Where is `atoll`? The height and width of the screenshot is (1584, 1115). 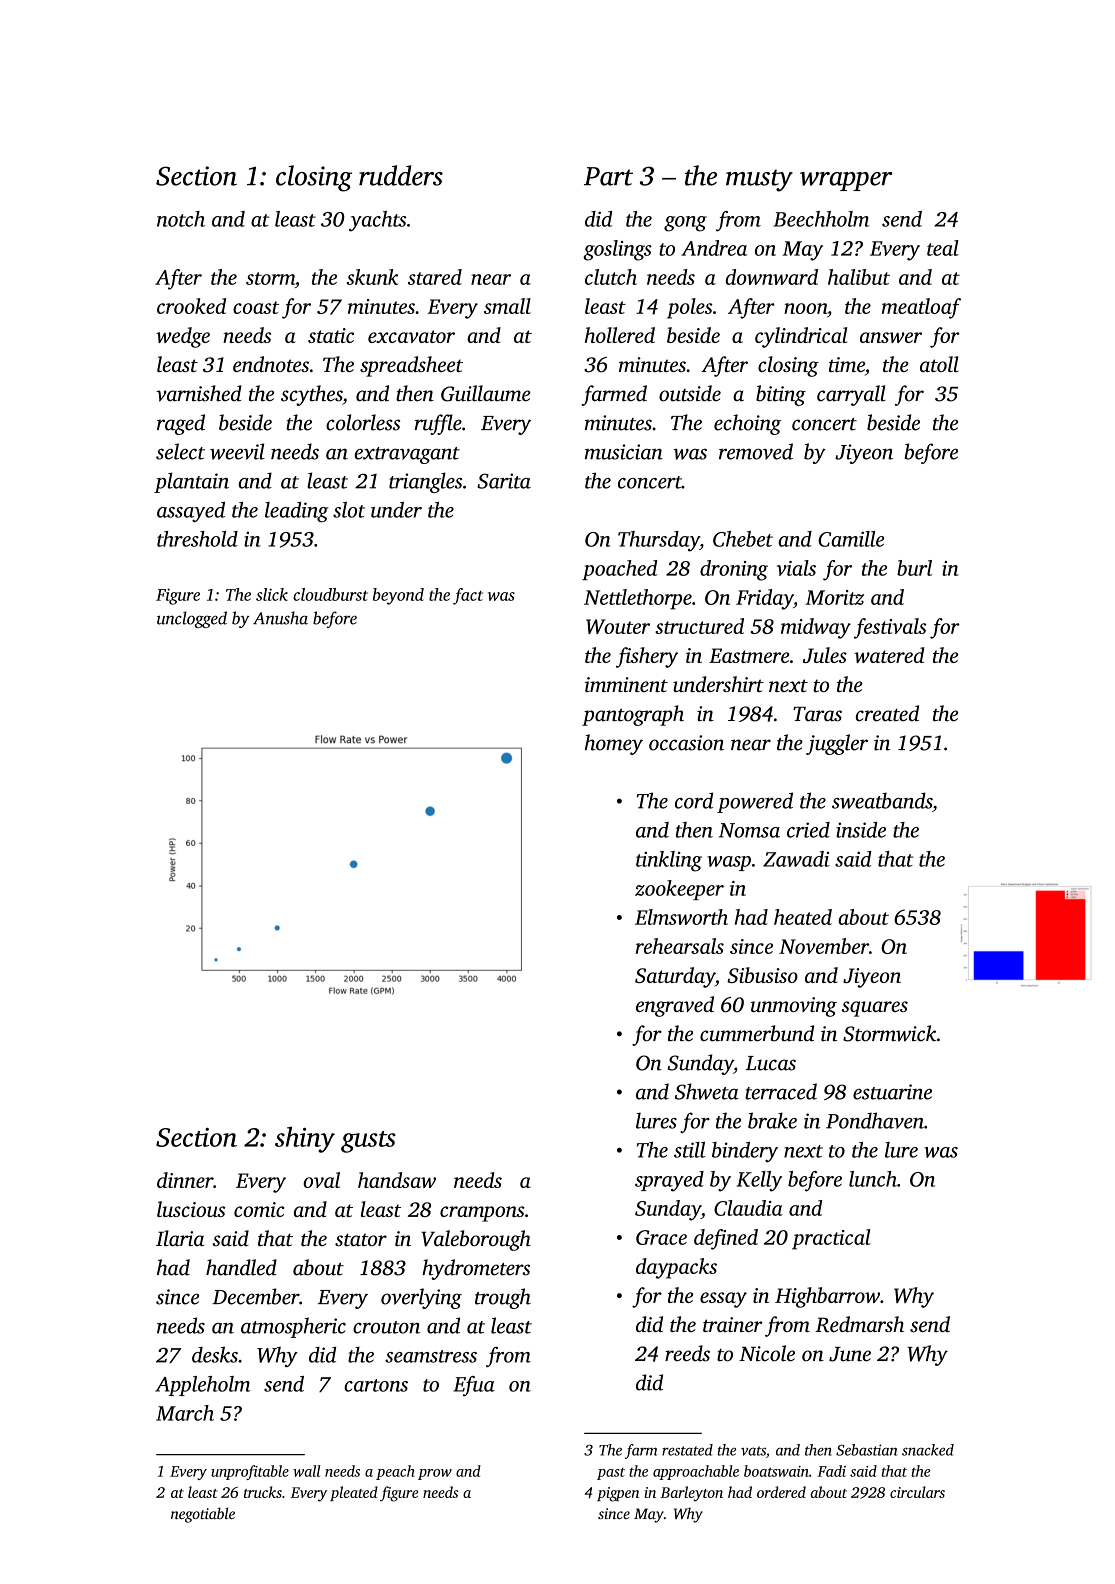
atoll is located at coordinates (939, 364).
